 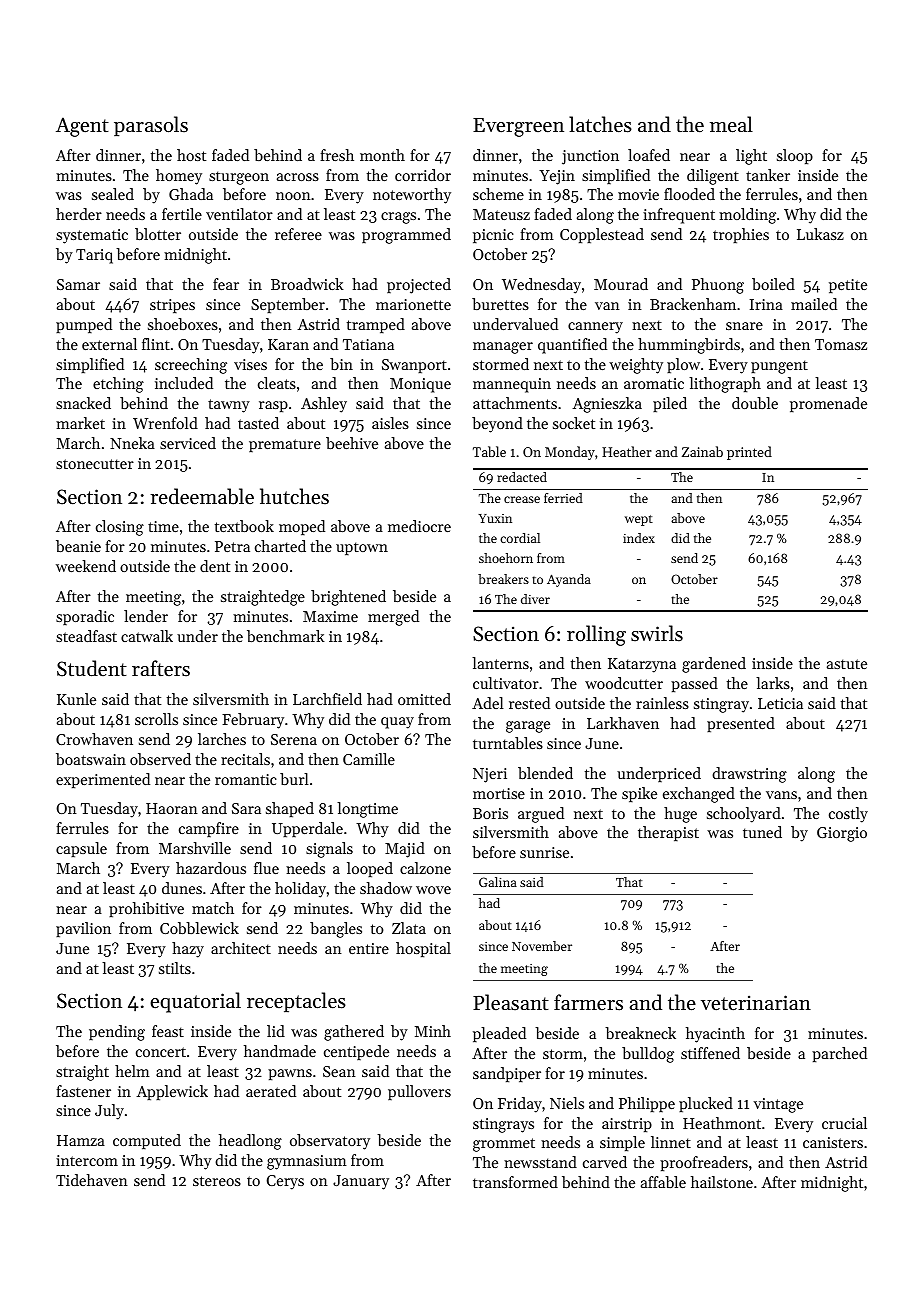 What do you see at coordinates (370, 869) in the screenshot?
I see `looped` at bounding box center [370, 869].
